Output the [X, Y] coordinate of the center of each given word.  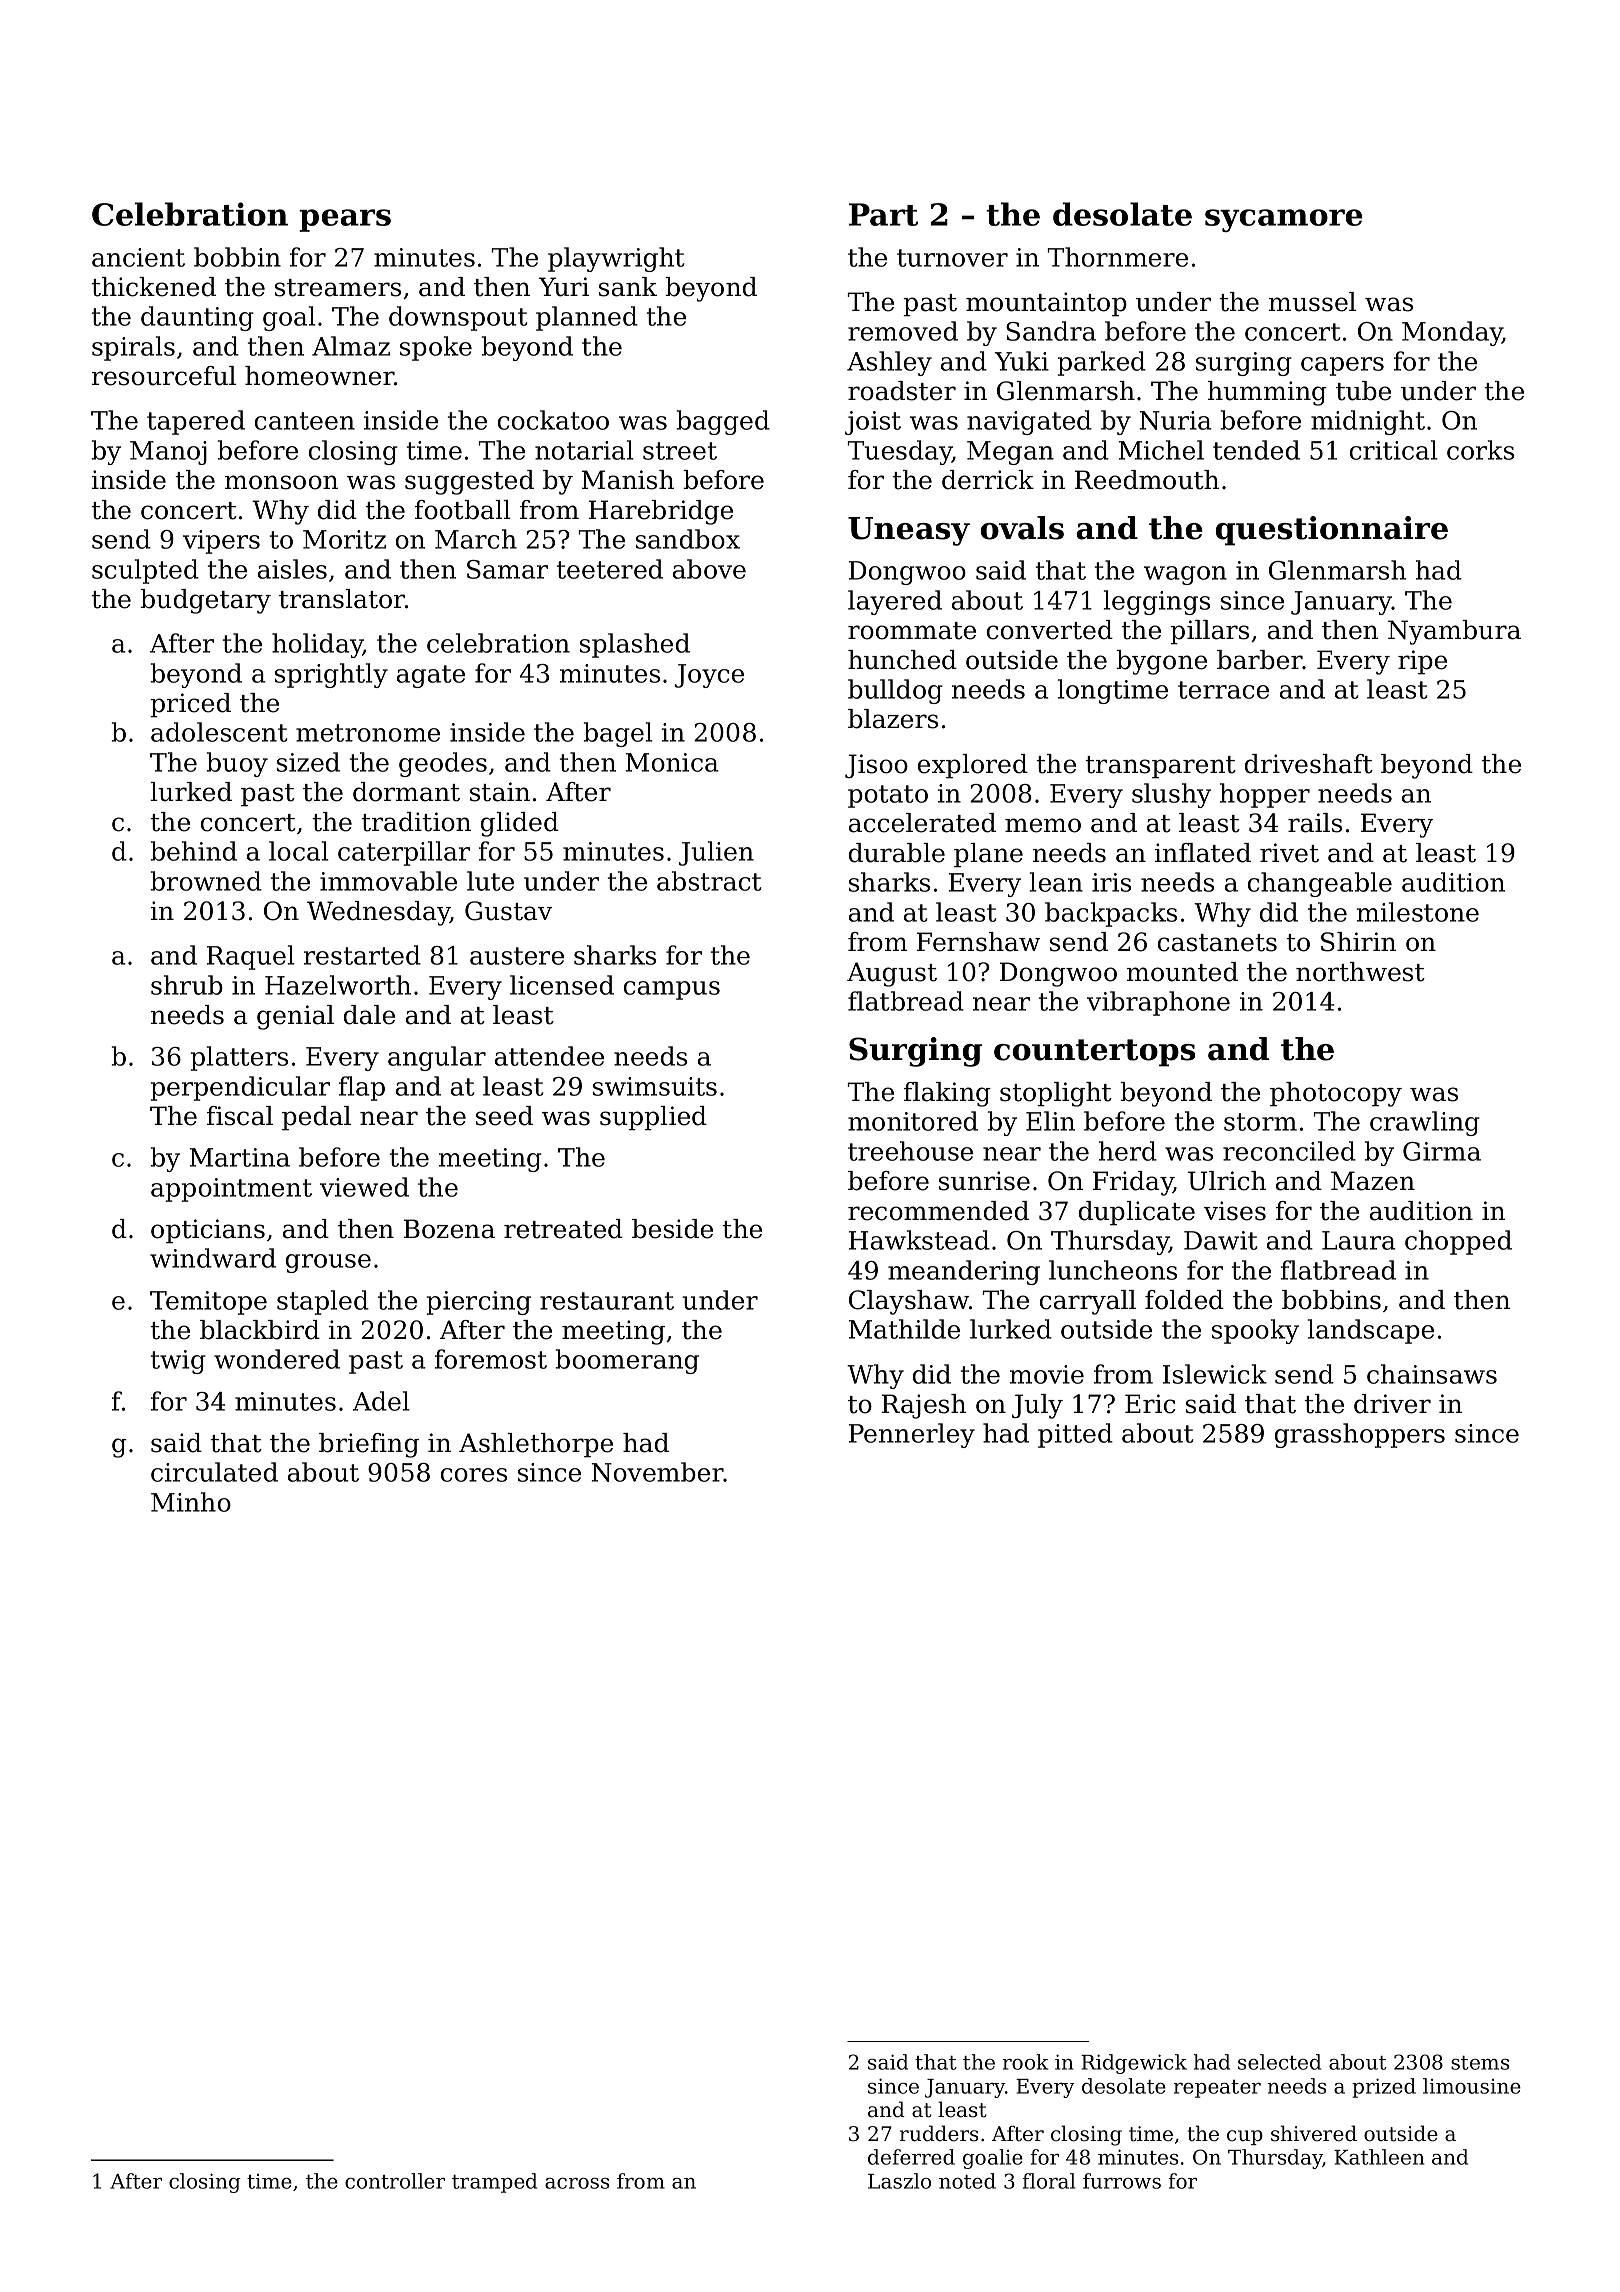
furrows [1122, 2181]
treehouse [910, 1151]
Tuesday [899, 452]
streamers [338, 288]
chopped [1458, 1242]
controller [395, 2181]
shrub [187, 985]
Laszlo [899, 2181]
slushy [1171, 795]
